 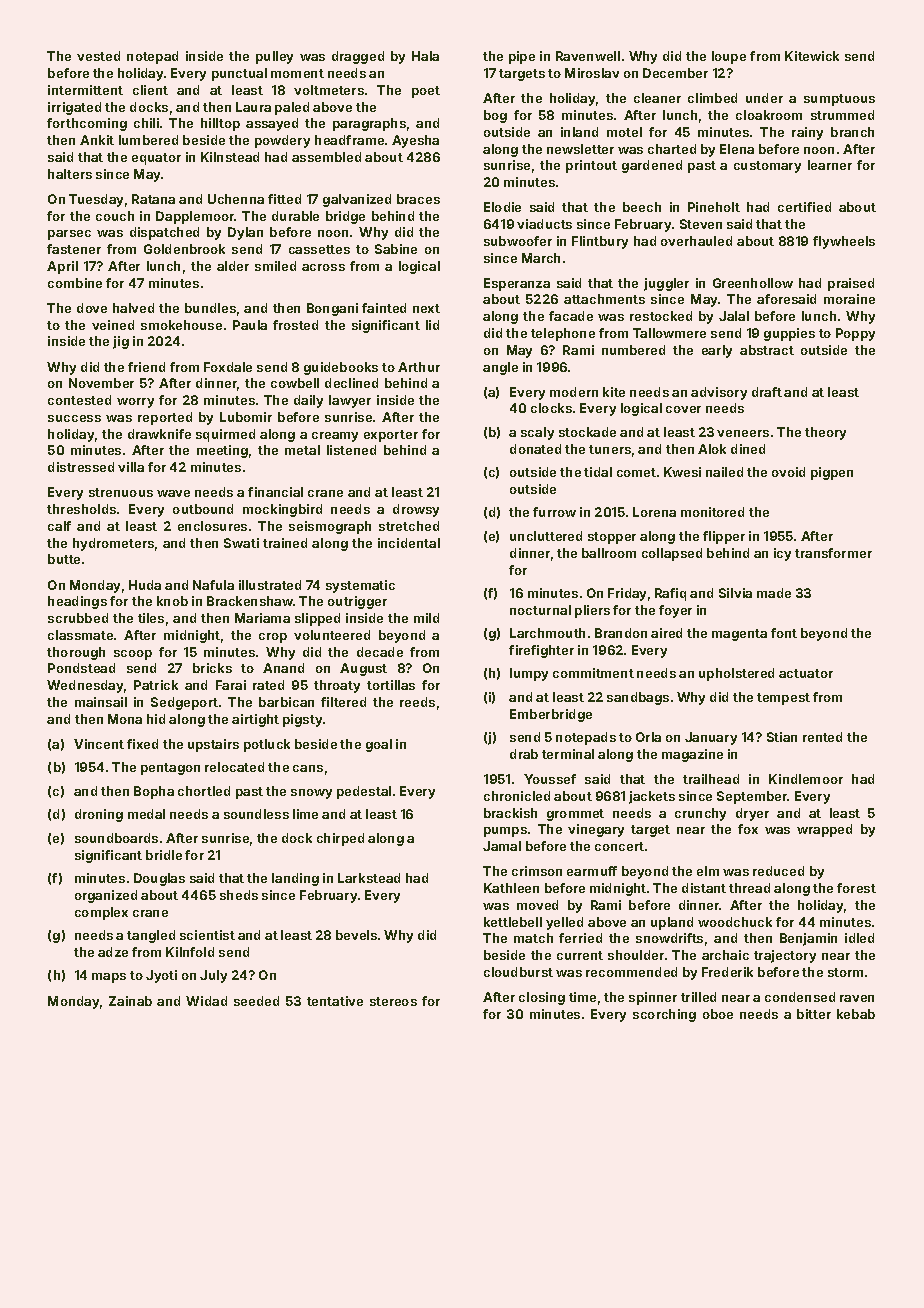 What do you see at coordinates (225, 435) in the image?
I see `squirmed` at bounding box center [225, 435].
